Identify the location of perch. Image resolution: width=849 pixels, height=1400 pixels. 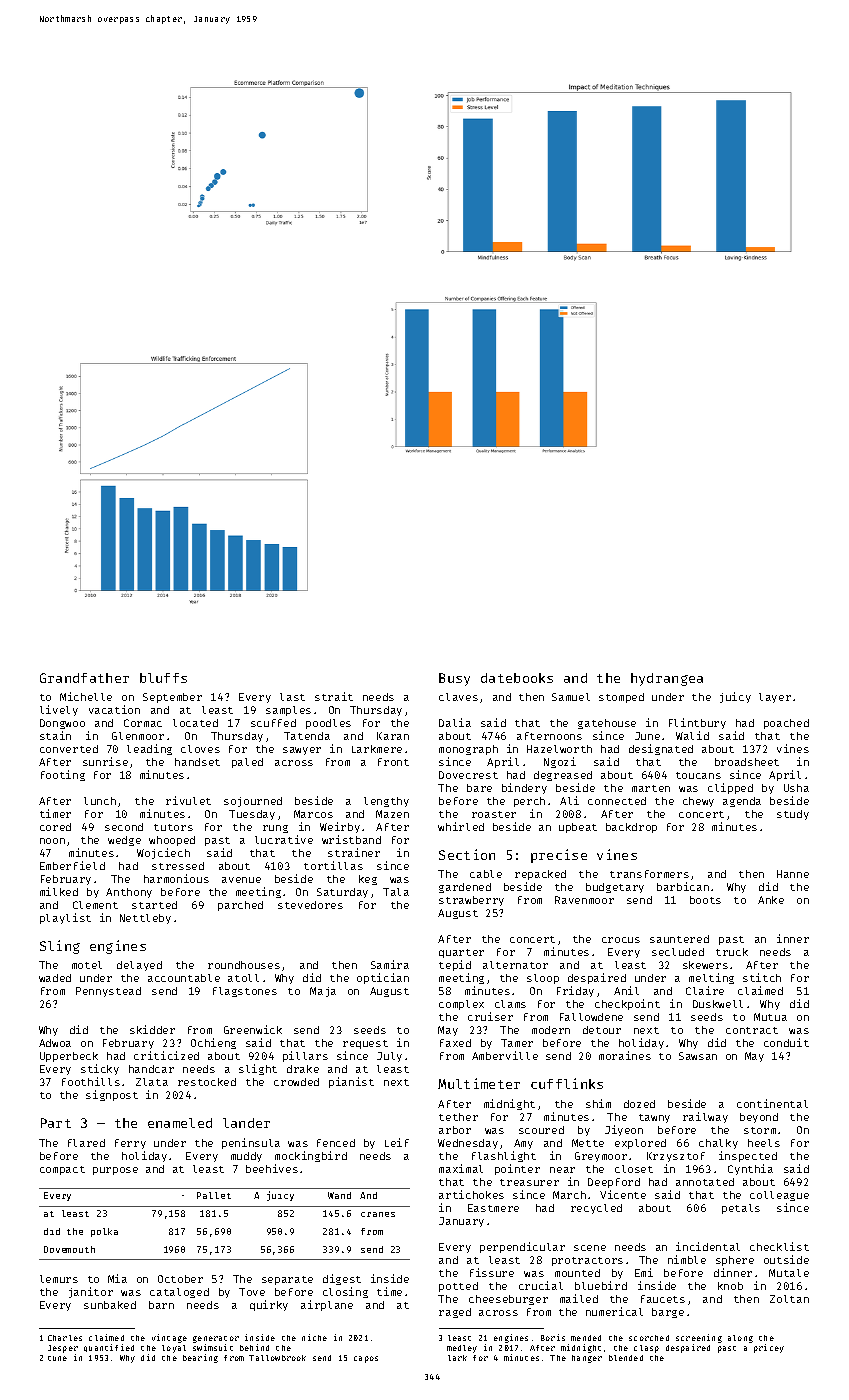
(529, 802).
